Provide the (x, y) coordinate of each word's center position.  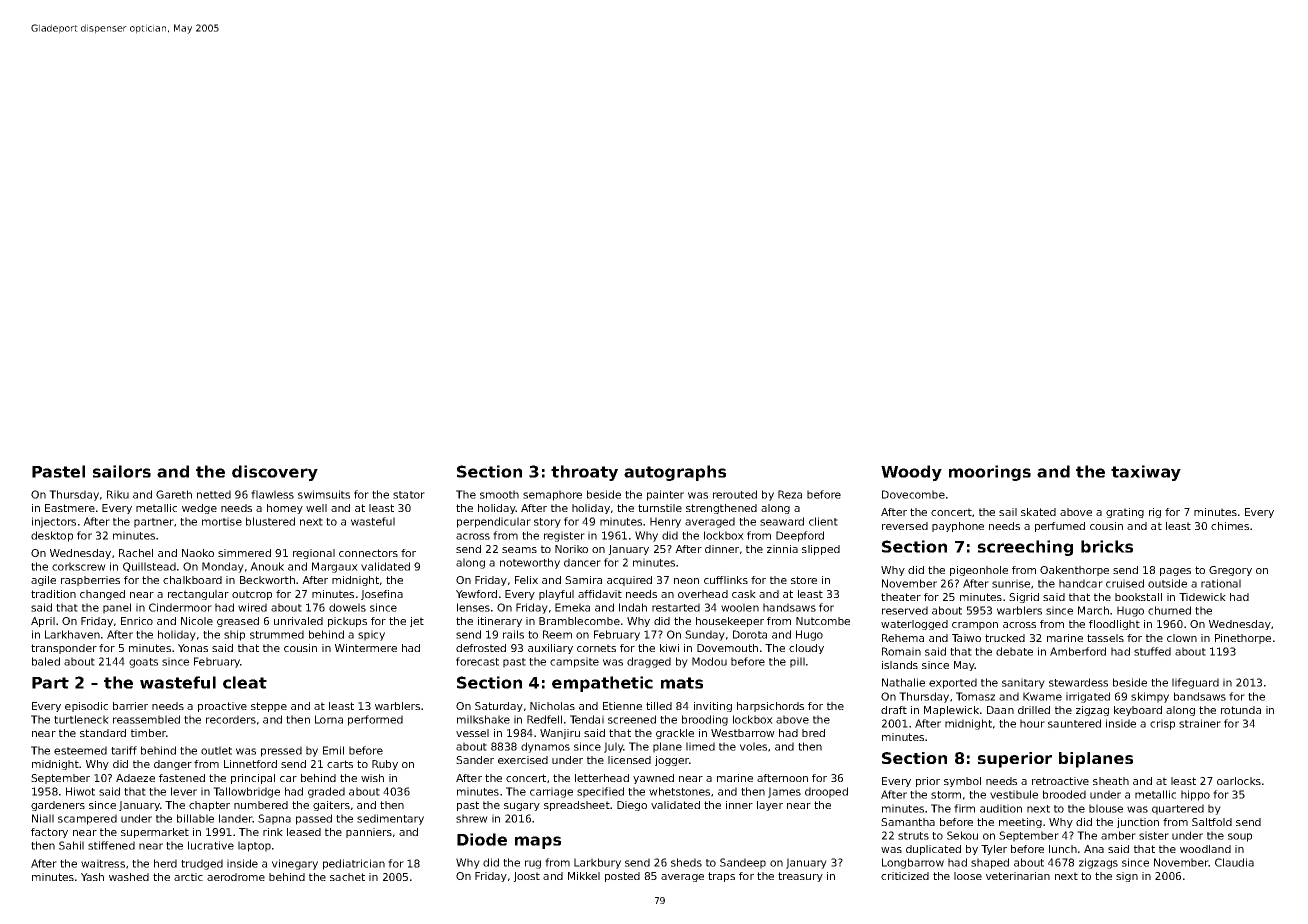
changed (102, 595)
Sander (475, 760)
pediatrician (354, 864)
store (804, 580)
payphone (958, 527)
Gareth (174, 494)
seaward (782, 521)
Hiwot (80, 791)
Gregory (1230, 571)
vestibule (1014, 794)
